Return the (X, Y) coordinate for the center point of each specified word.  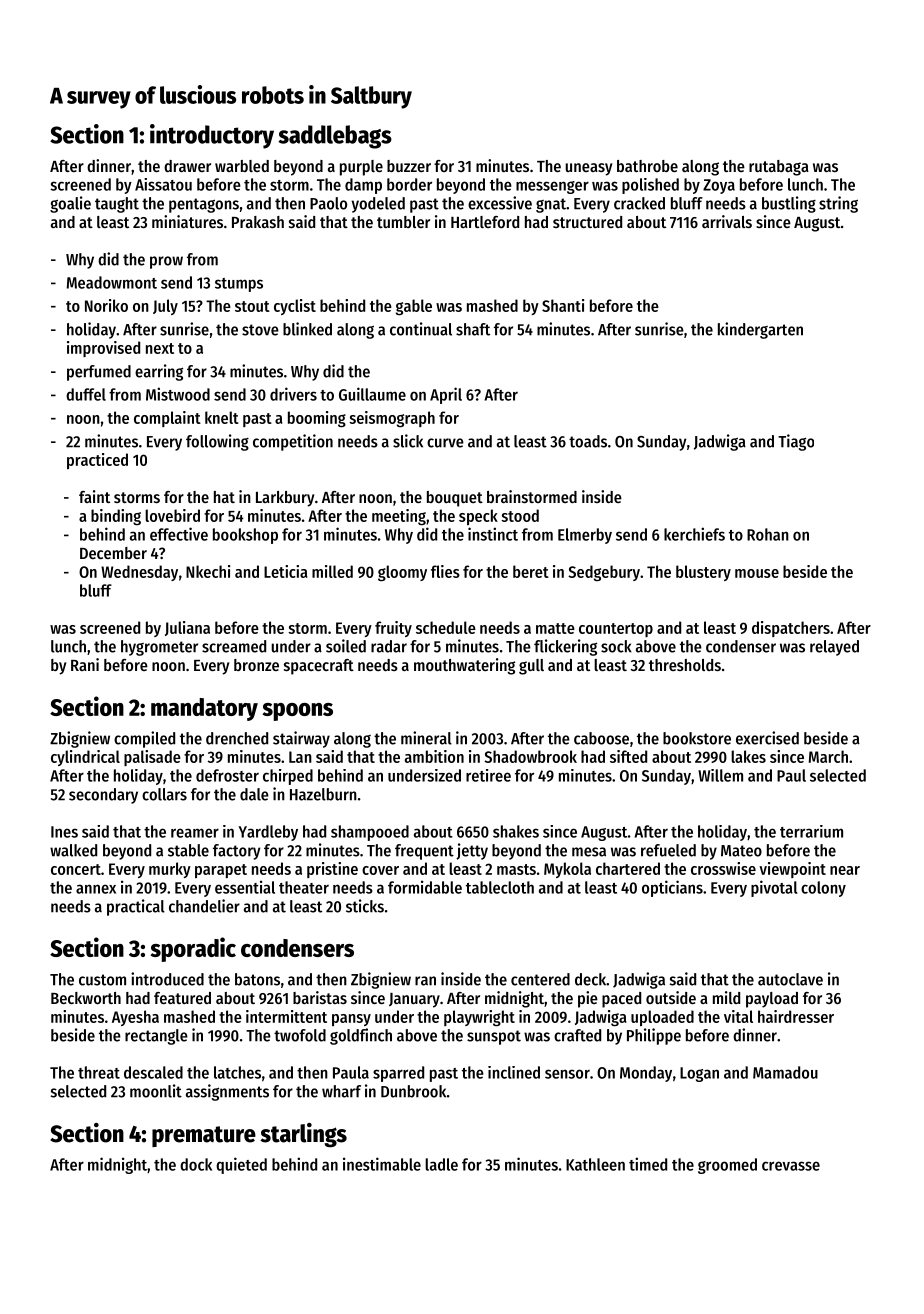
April (446, 395)
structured (587, 222)
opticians (672, 888)
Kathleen (595, 1164)
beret (531, 571)
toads (588, 441)
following (217, 442)
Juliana (187, 628)
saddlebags (335, 137)
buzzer (409, 166)
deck (590, 979)
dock (196, 1164)
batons (257, 979)
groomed (727, 1166)
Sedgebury (604, 573)
